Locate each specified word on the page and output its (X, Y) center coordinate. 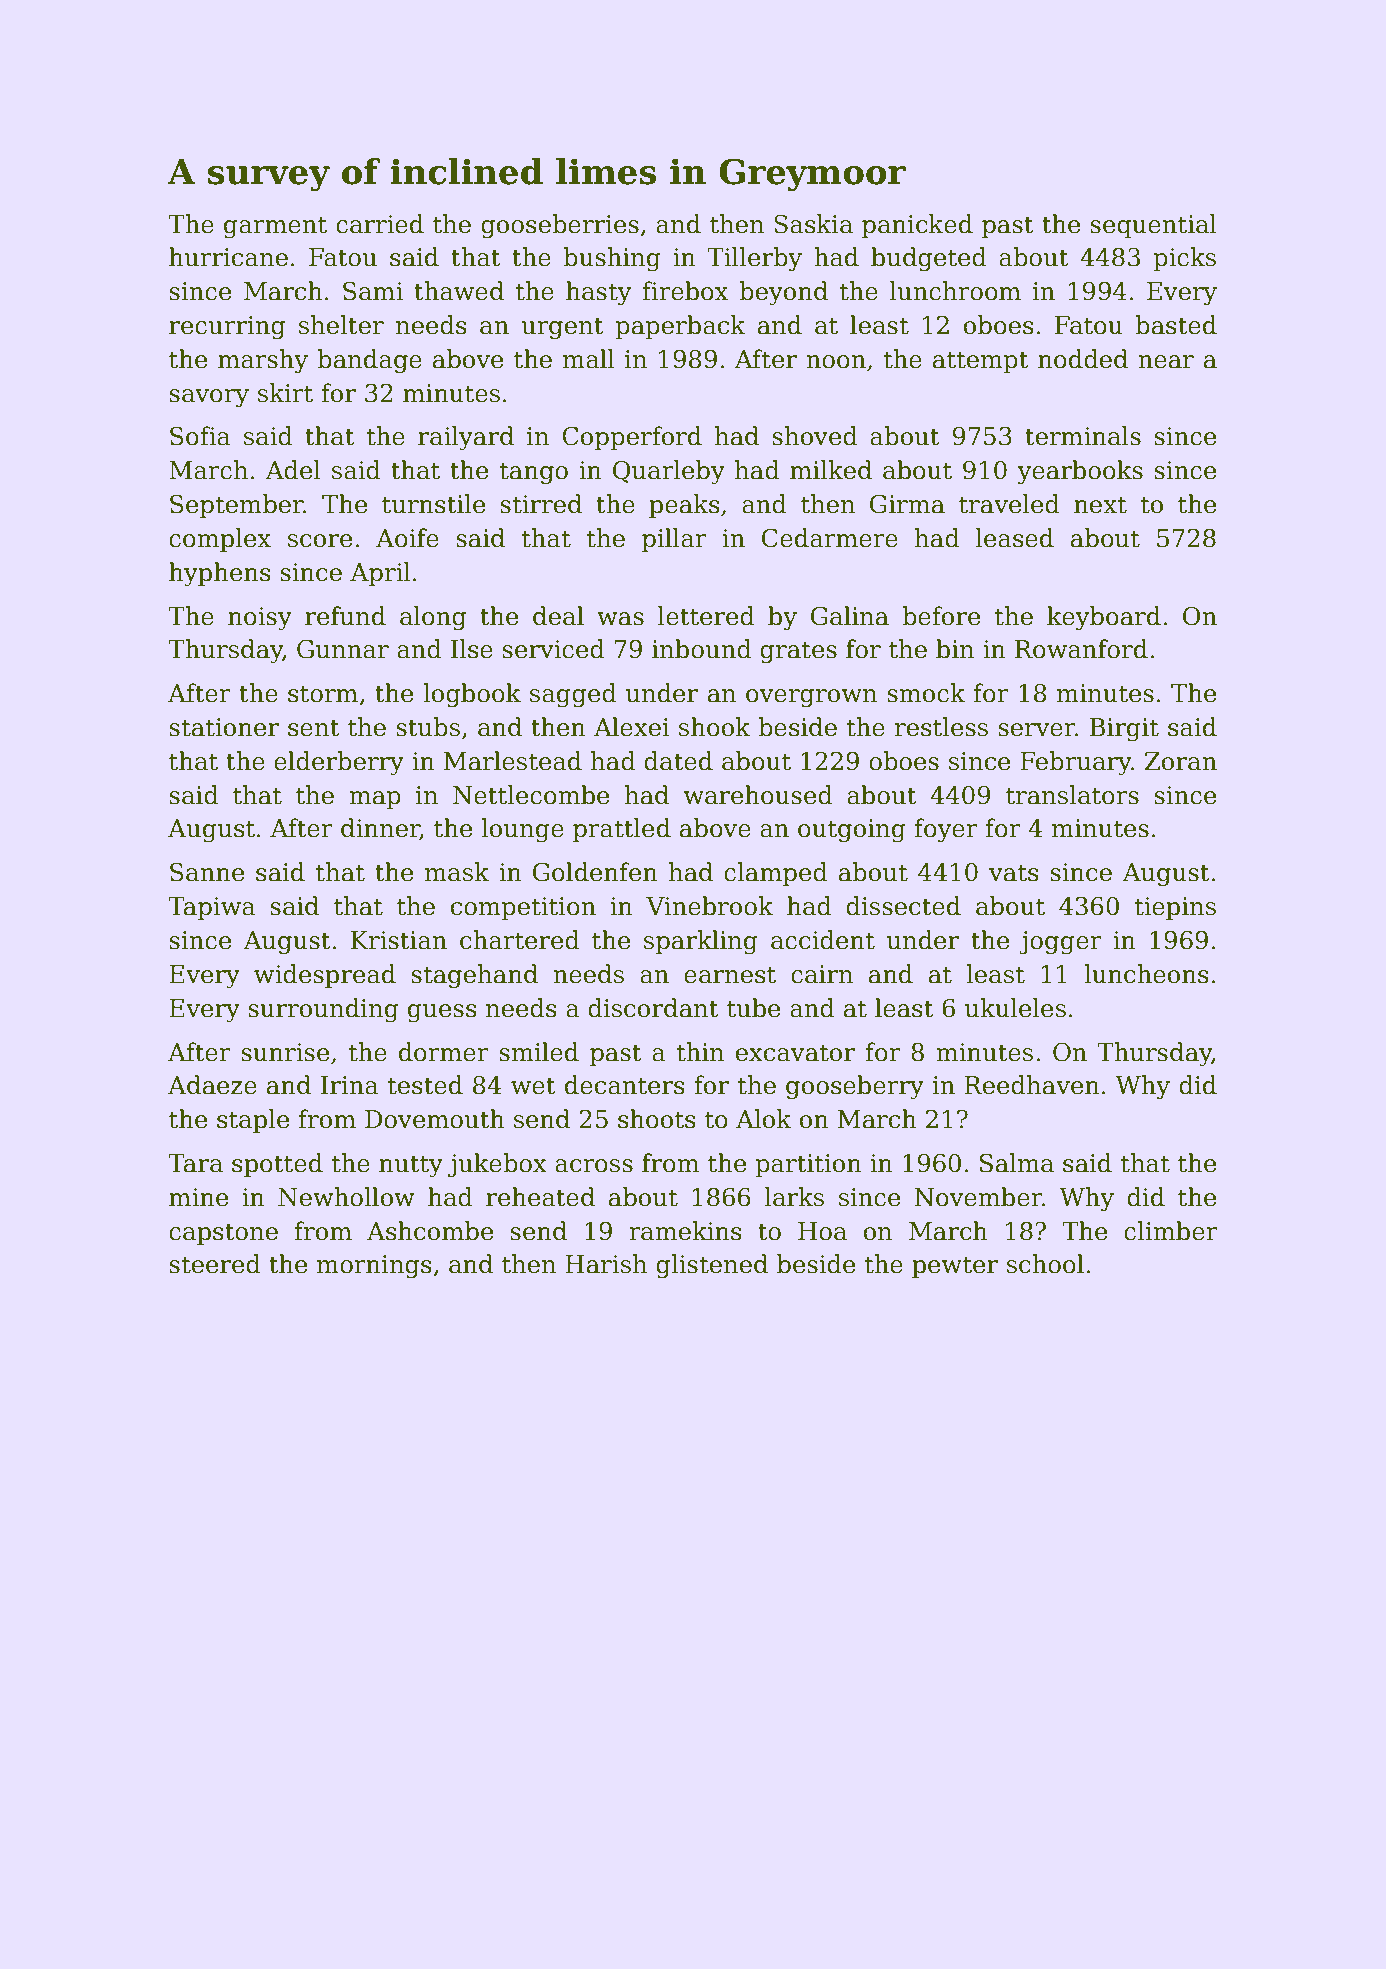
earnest (730, 975)
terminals (1083, 436)
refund (345, 616)
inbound (702, 649)
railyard (466, 438)
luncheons (1146, 974)
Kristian (399, 940)
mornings (374, 1267)
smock (926, 693)
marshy (263, 361)
